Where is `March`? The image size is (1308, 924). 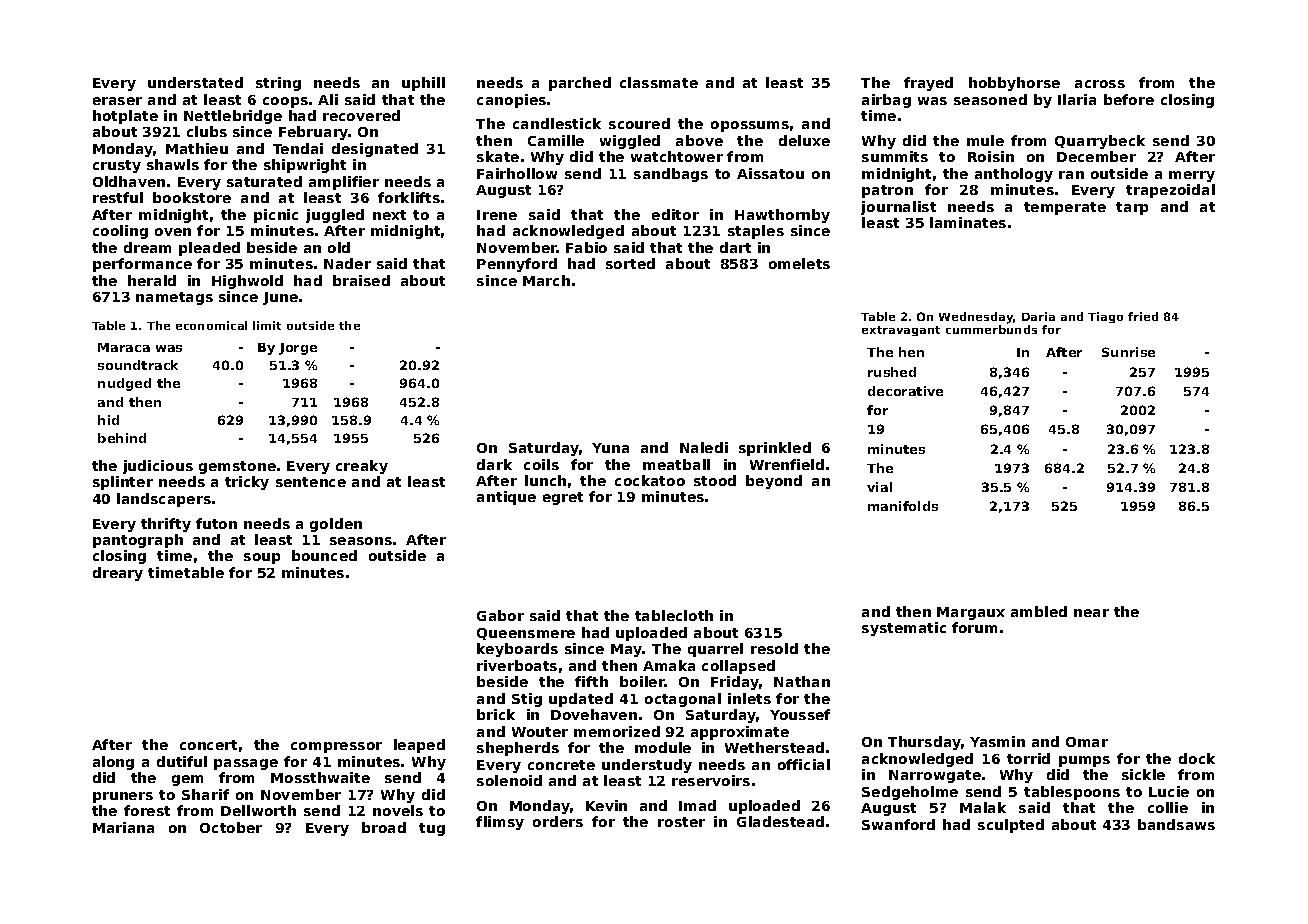
March is located at coordinates (546, 280).
